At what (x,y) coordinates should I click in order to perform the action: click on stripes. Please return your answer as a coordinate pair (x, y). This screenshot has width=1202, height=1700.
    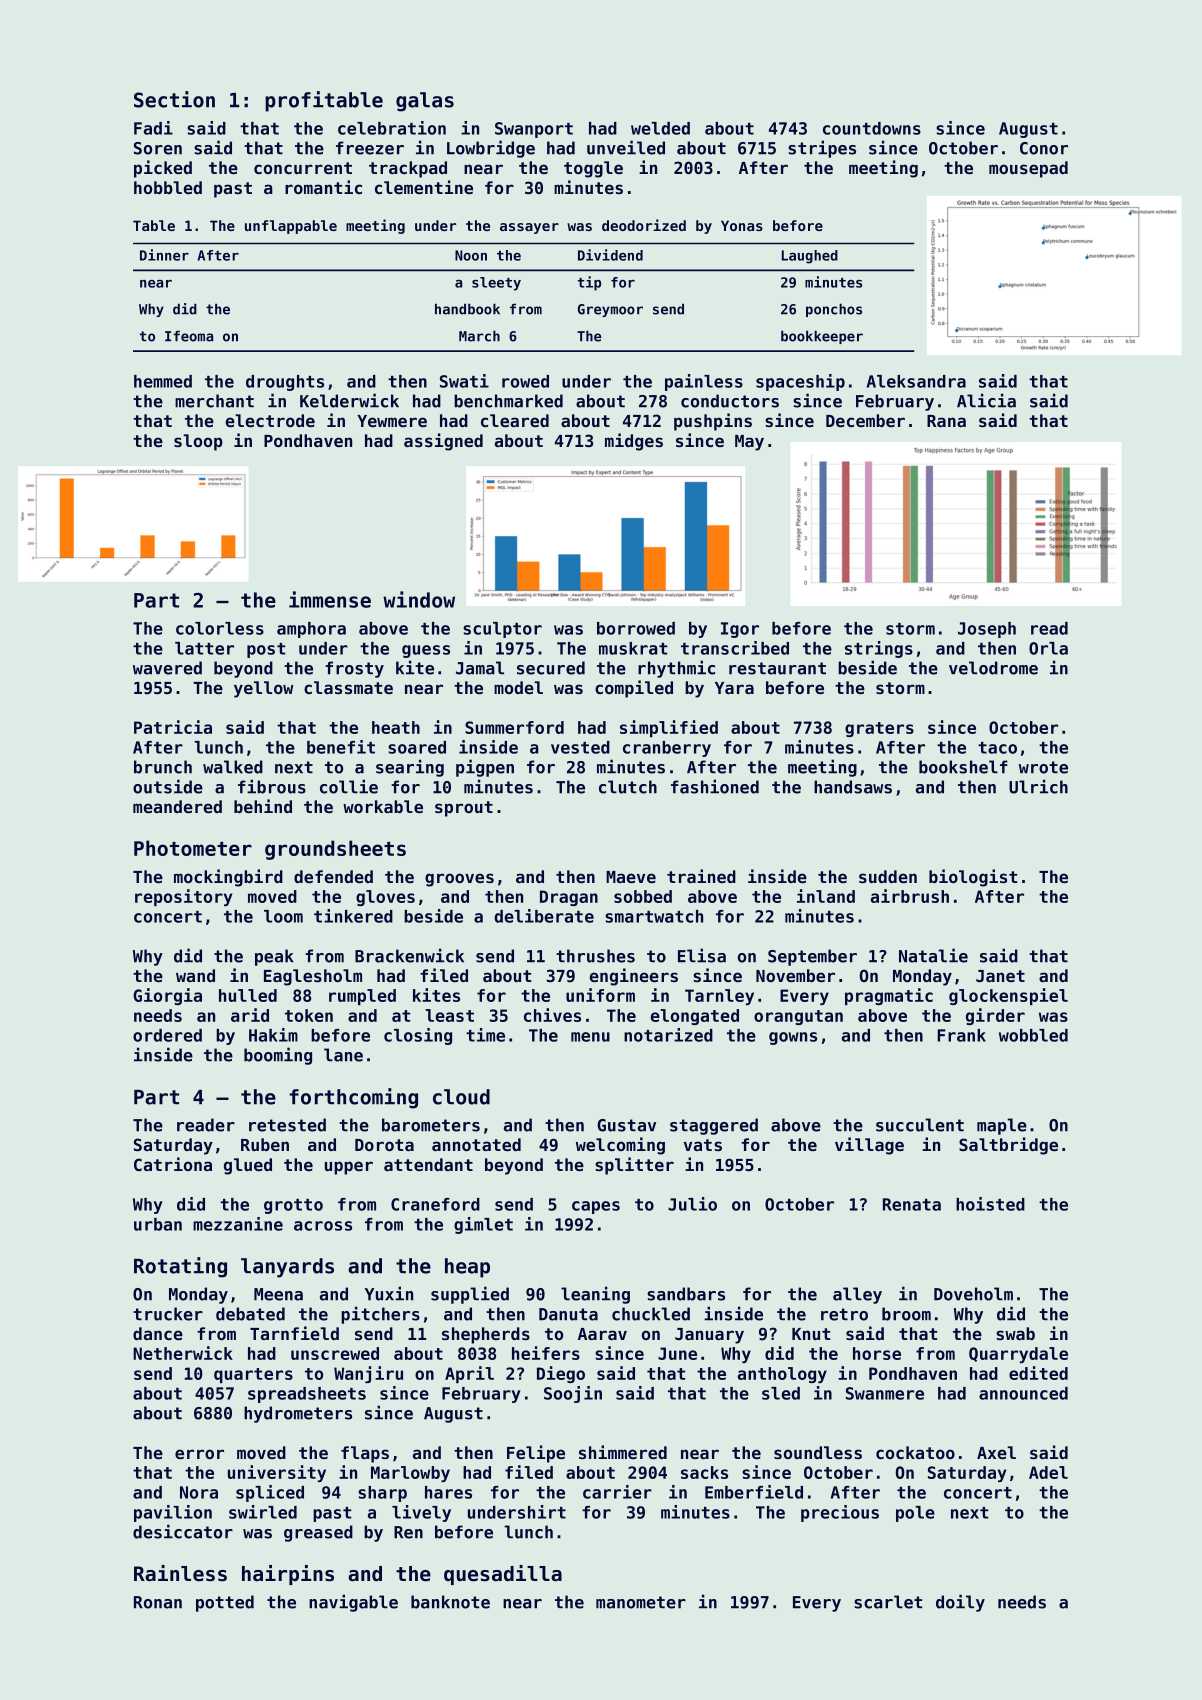
    Looking at the image, I should click on (822, 149).
